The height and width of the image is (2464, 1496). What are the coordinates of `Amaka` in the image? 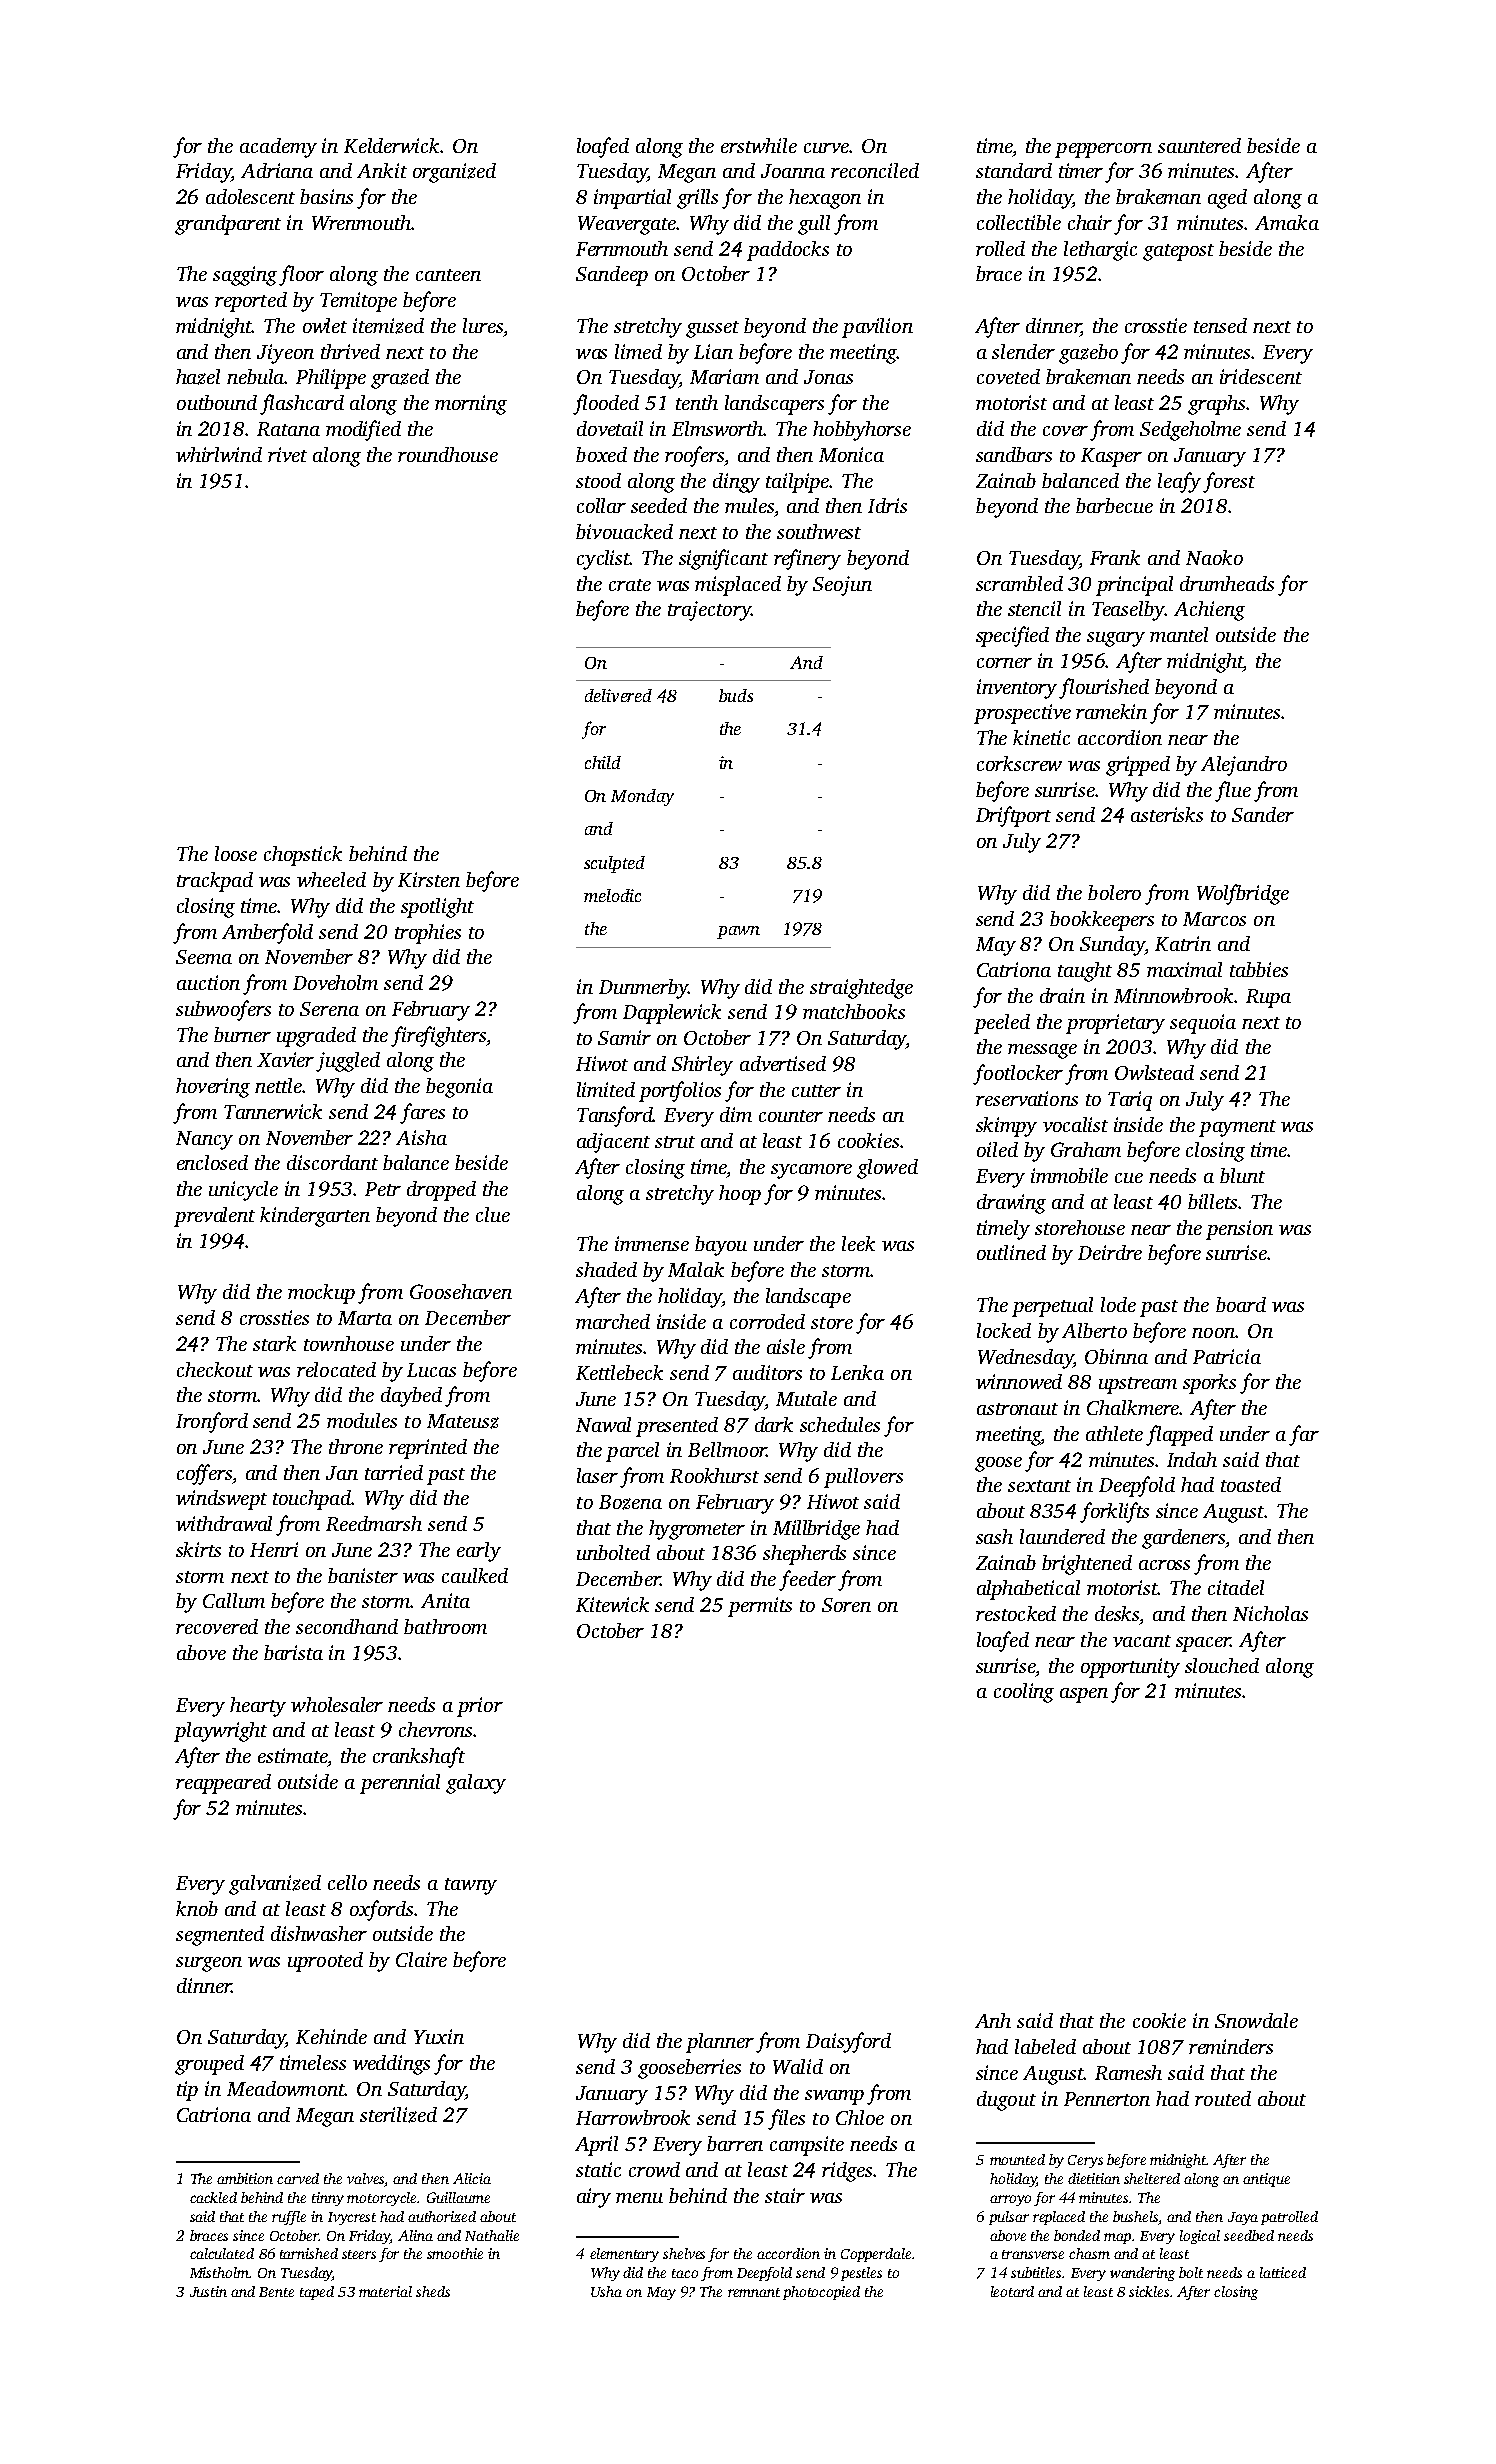 It's located at (1287, 222).
